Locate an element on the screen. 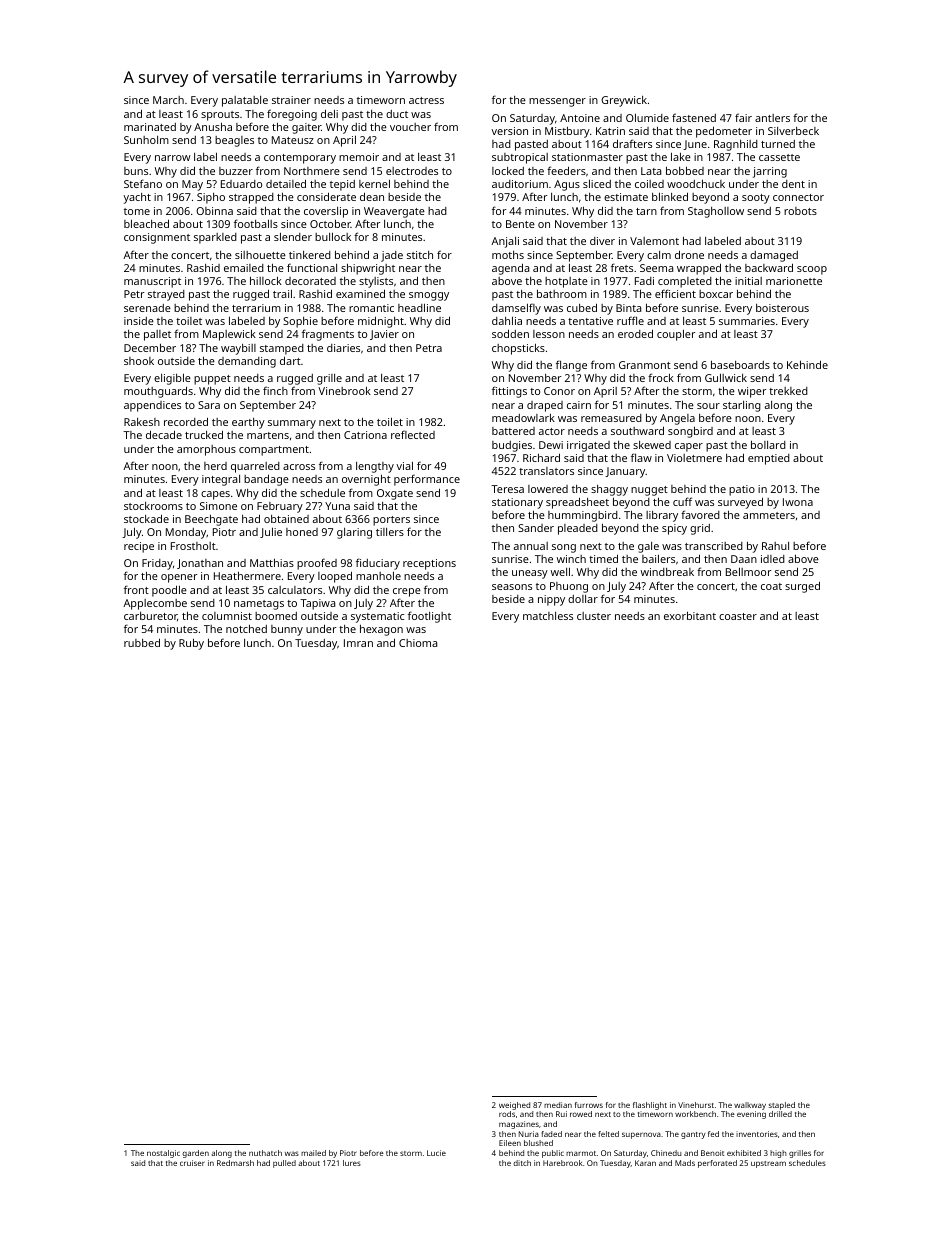  narrow is located at coordinates (173, 158).
